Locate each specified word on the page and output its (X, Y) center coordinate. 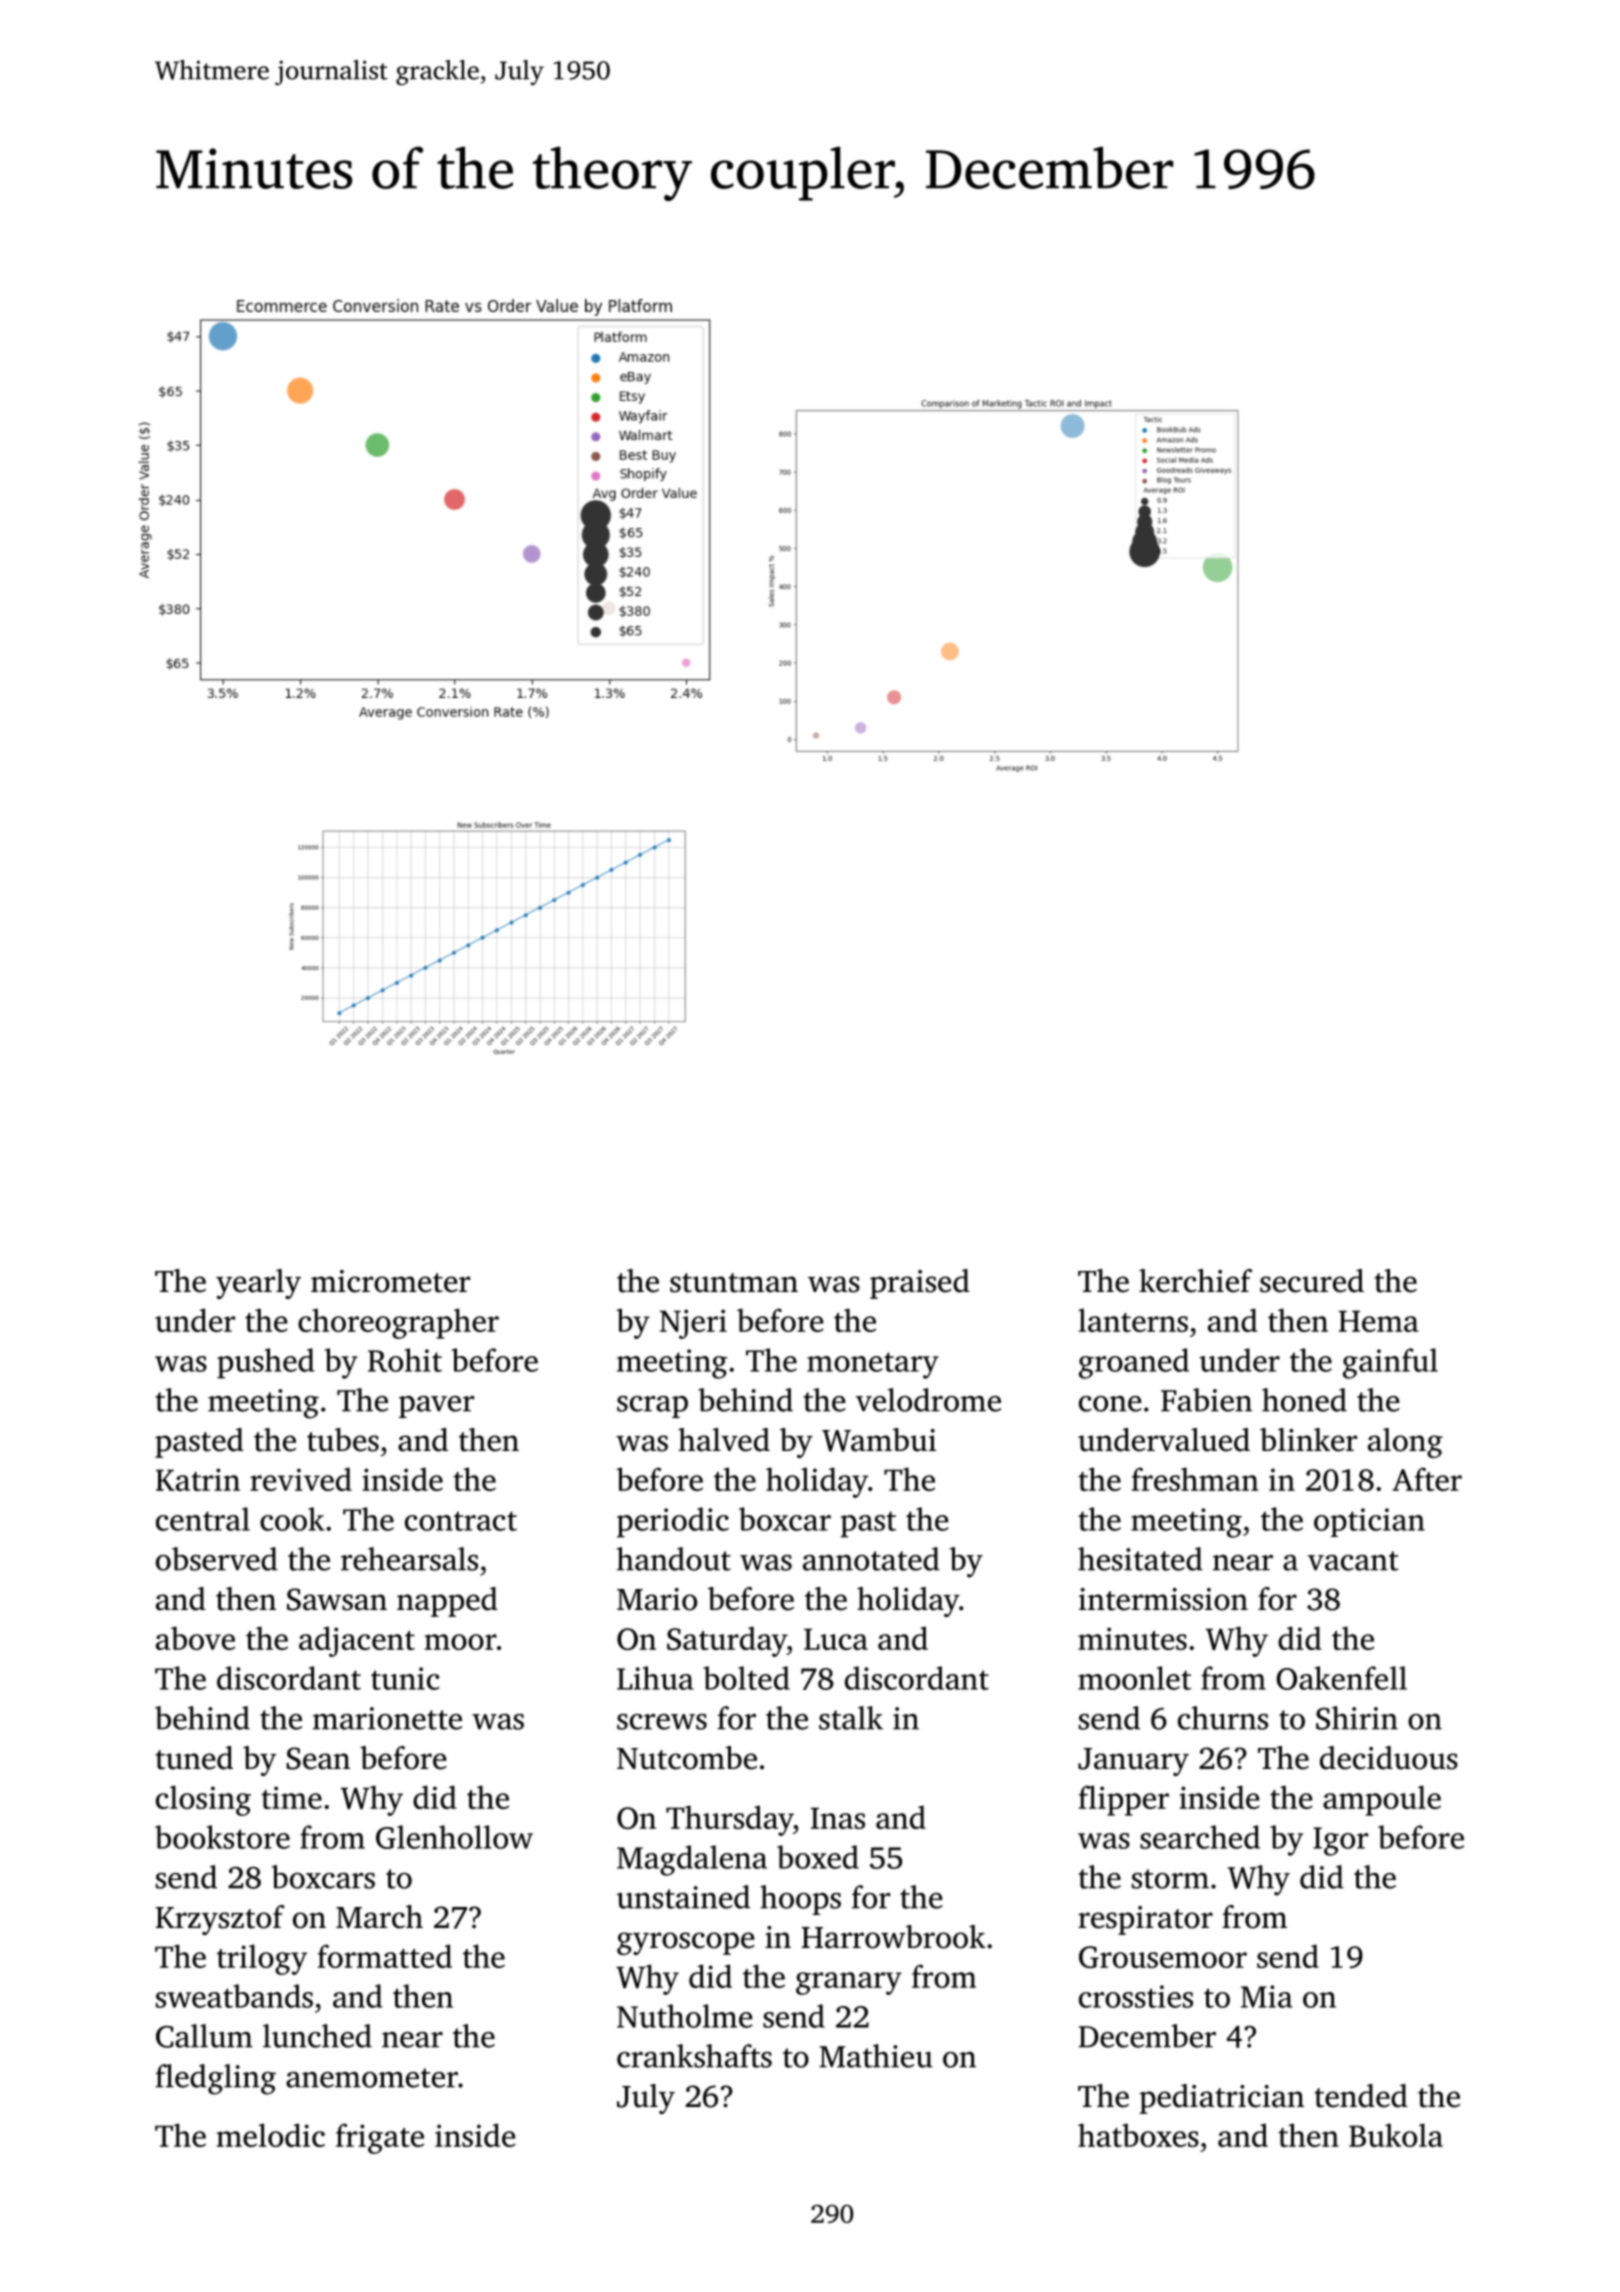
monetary (873, 1365)
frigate (380, 2138)
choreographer (398, 1323)
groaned (1134, 1363)
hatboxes (1138, 2135)
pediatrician (1221, 2099)
